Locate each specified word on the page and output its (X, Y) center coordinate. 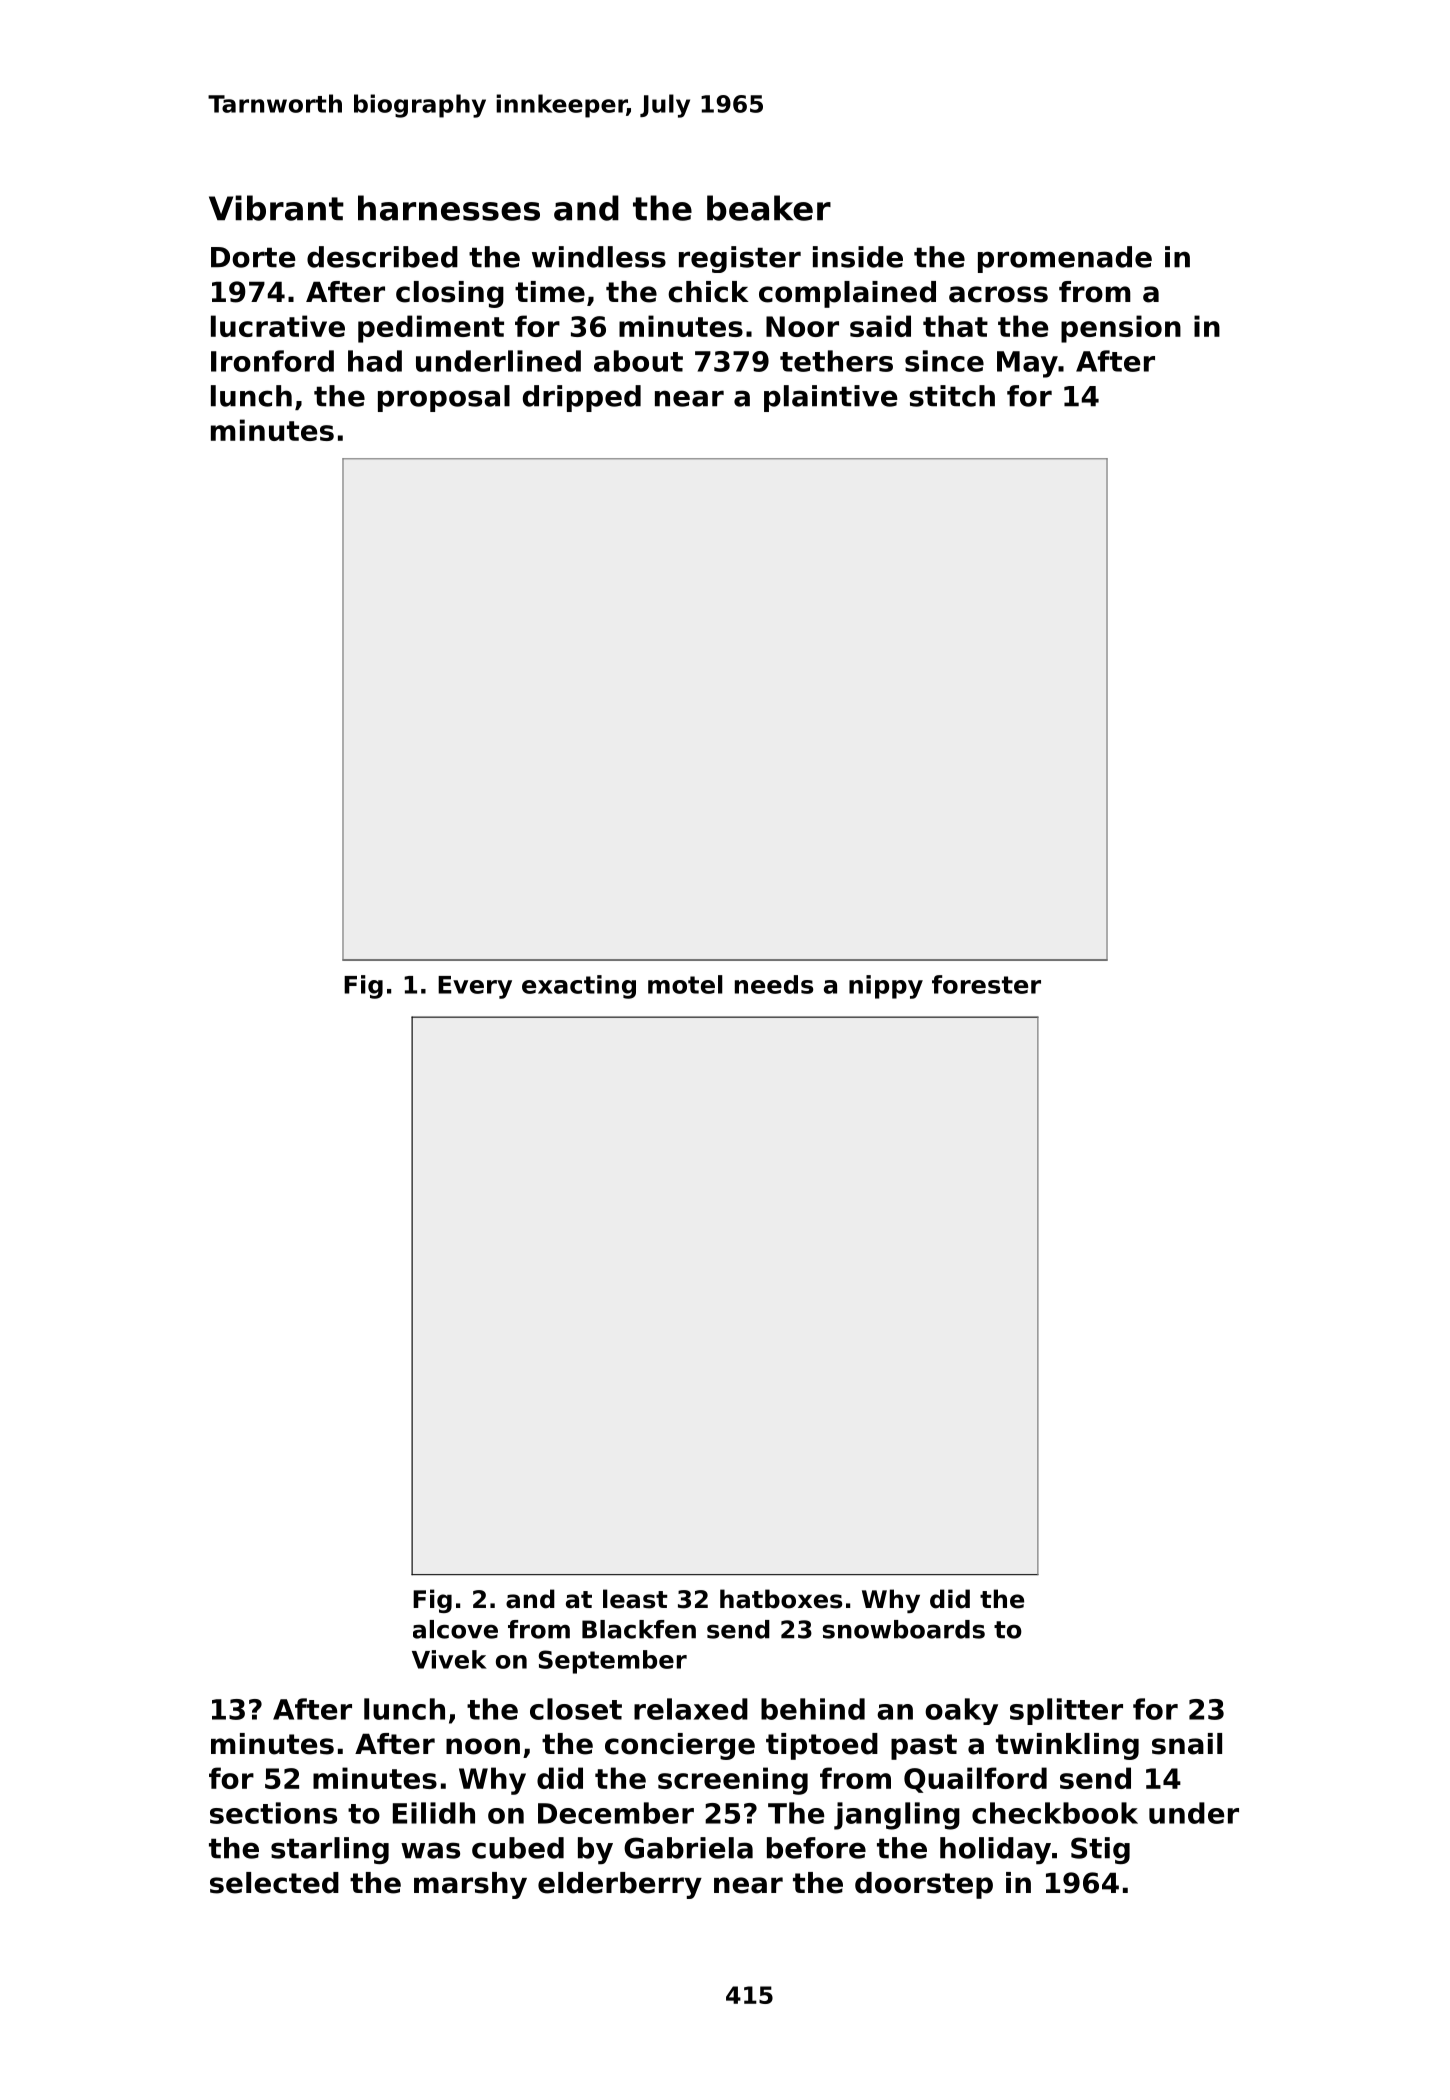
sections (273, 1813)
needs (774, 984)
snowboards (904, 1629)
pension (1121, 329)
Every (475, 987)
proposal (444, 398)
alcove (455, 1629)
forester (986, 984)
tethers (836, 361)
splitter (1066, 1711)
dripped (582, 398)
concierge (680, 1746)
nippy (886, 987)
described (382, 257)
